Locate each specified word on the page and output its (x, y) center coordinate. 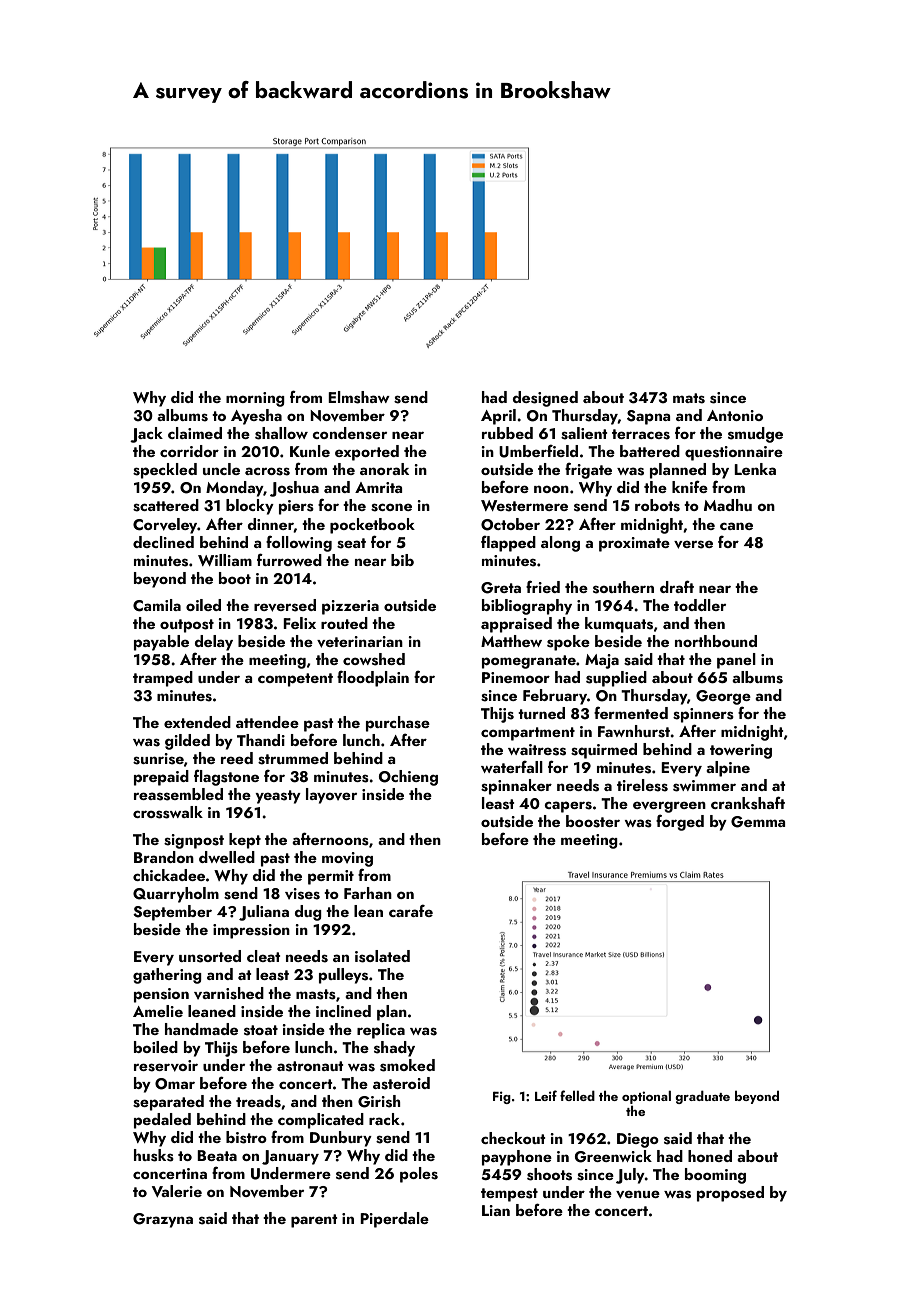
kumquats (619, 625)
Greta (501, 588)
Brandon (164, 857)
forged (680, 823)
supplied (616, 679)
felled (577, 1095)
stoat (261, 1030)
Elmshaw (359, 397)
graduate (702, 1097)
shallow (281, 433)
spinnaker (516, 787)
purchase (398, 724)
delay (213, 643)
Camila (157, 605)
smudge (755, 435)
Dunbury (341, 1139)
